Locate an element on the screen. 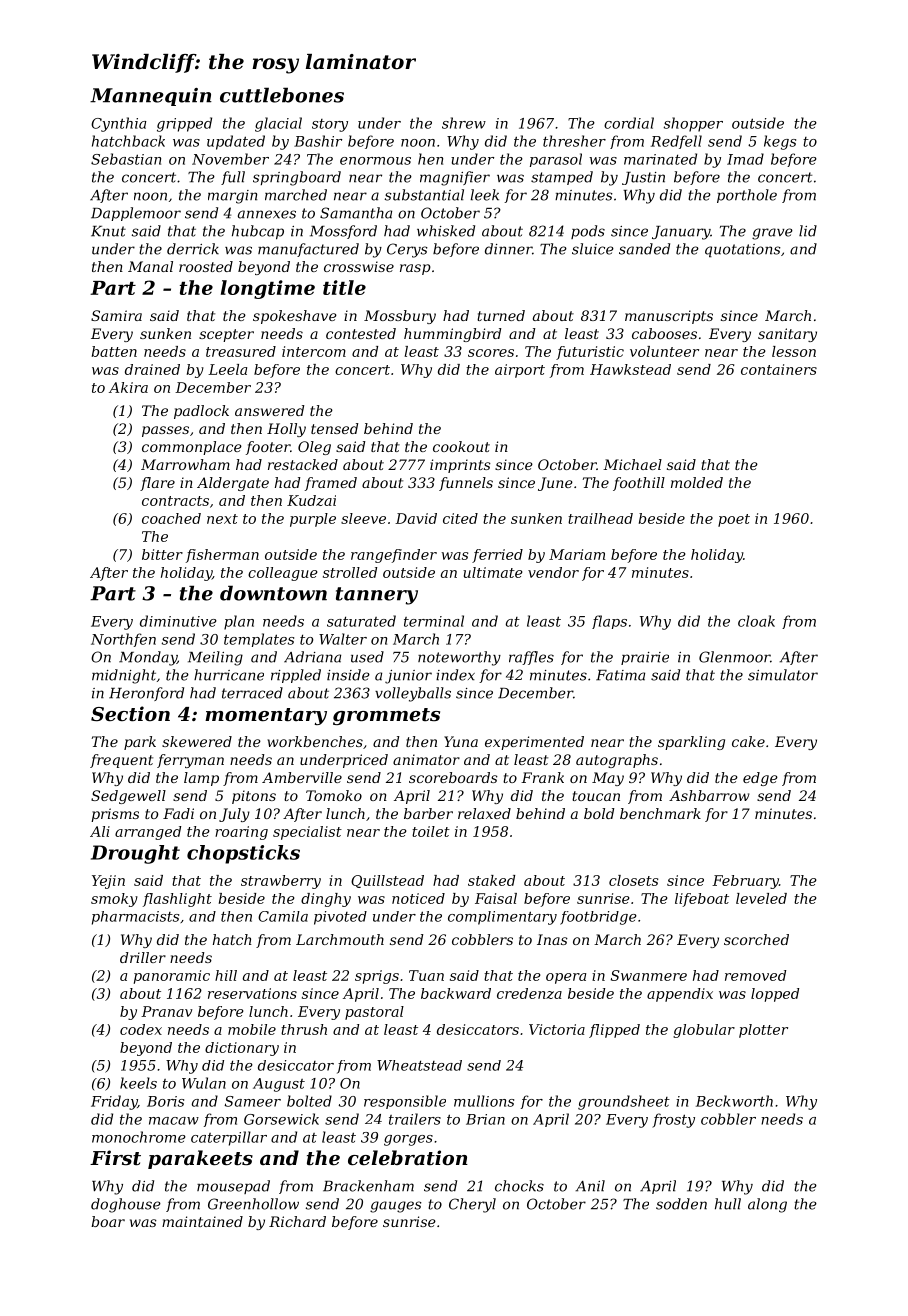 This screenshot has height=1316, width=908. along is located at coordinates (767, 1205).
